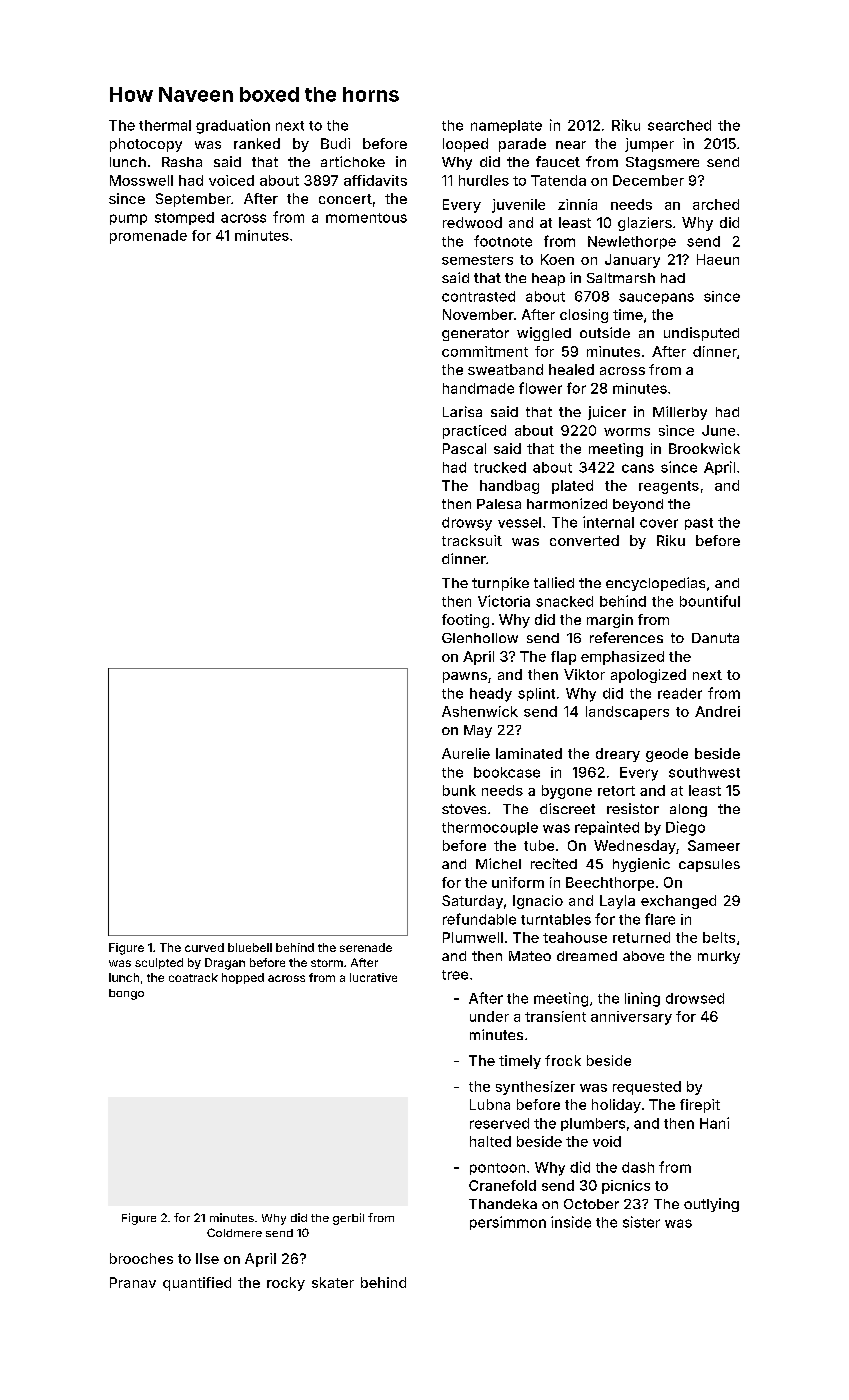 The width and height of the page is (849, 1400). I want to click on Budi, so click(335, 143).
